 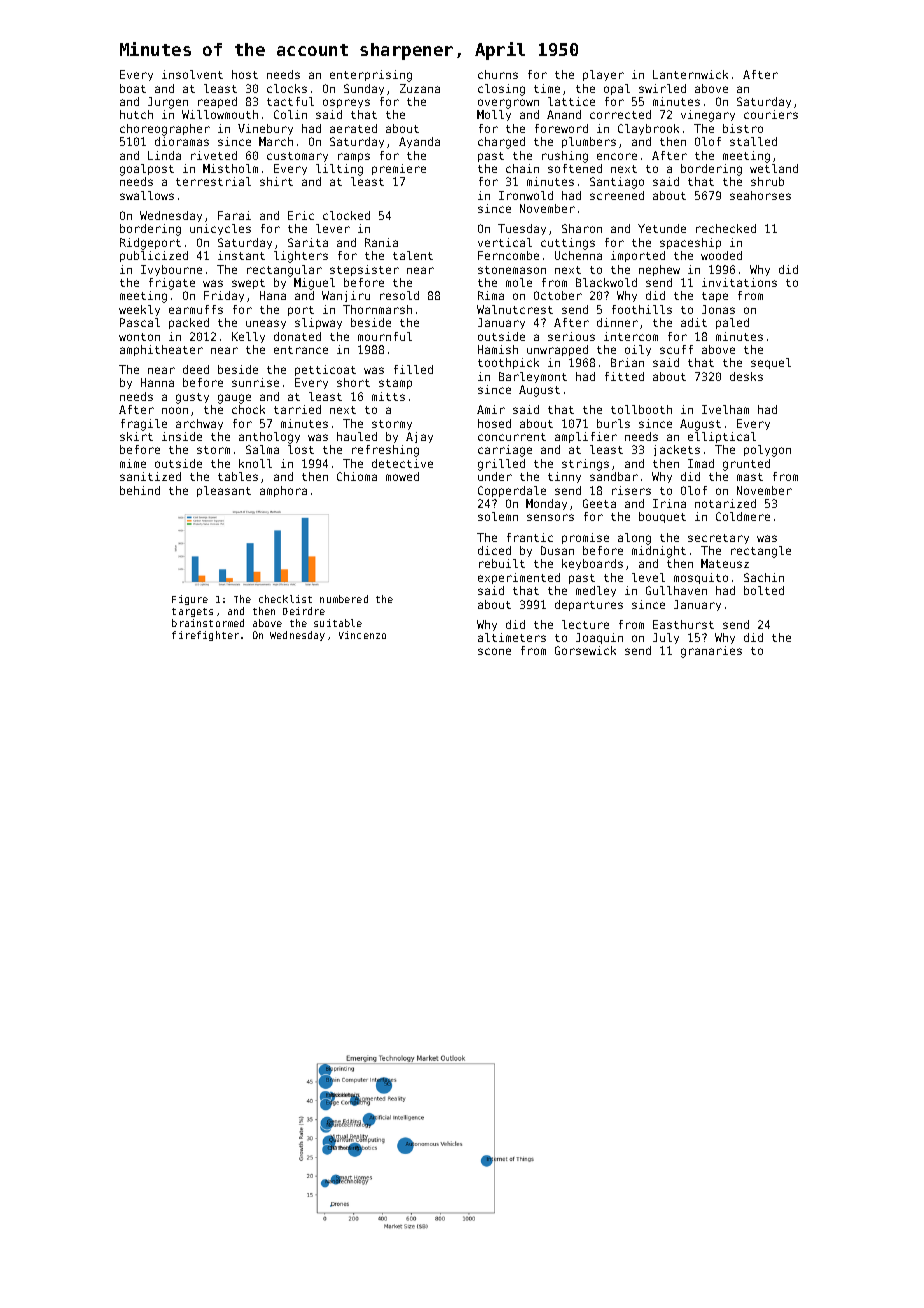 What do you see at coordinates (533, 377) in the screenshot?
I see `Barleymont` at bounding box center [533, 377].
